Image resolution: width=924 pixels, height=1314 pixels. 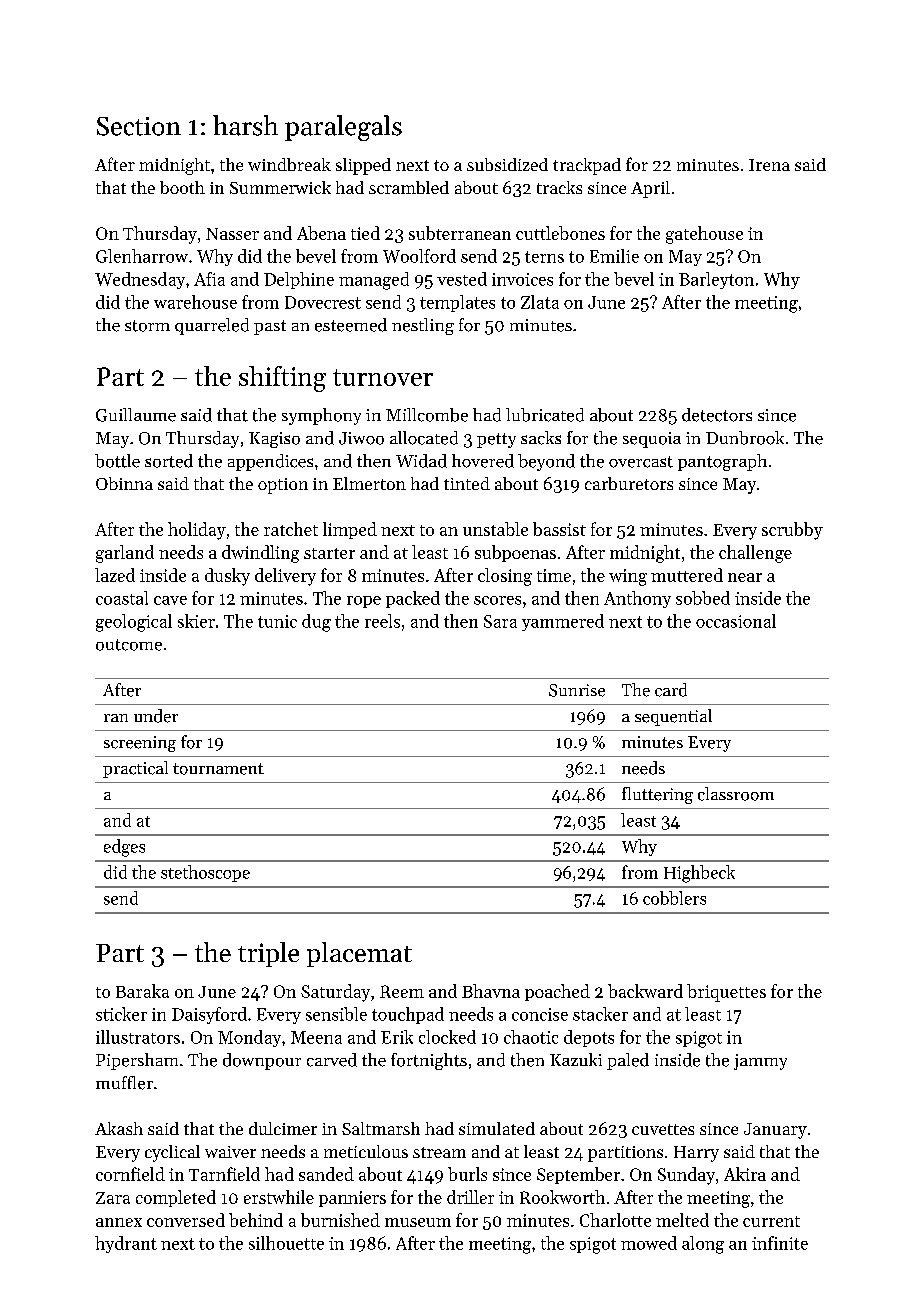 I want to click on simulated, so click(x=497, y=1128).
